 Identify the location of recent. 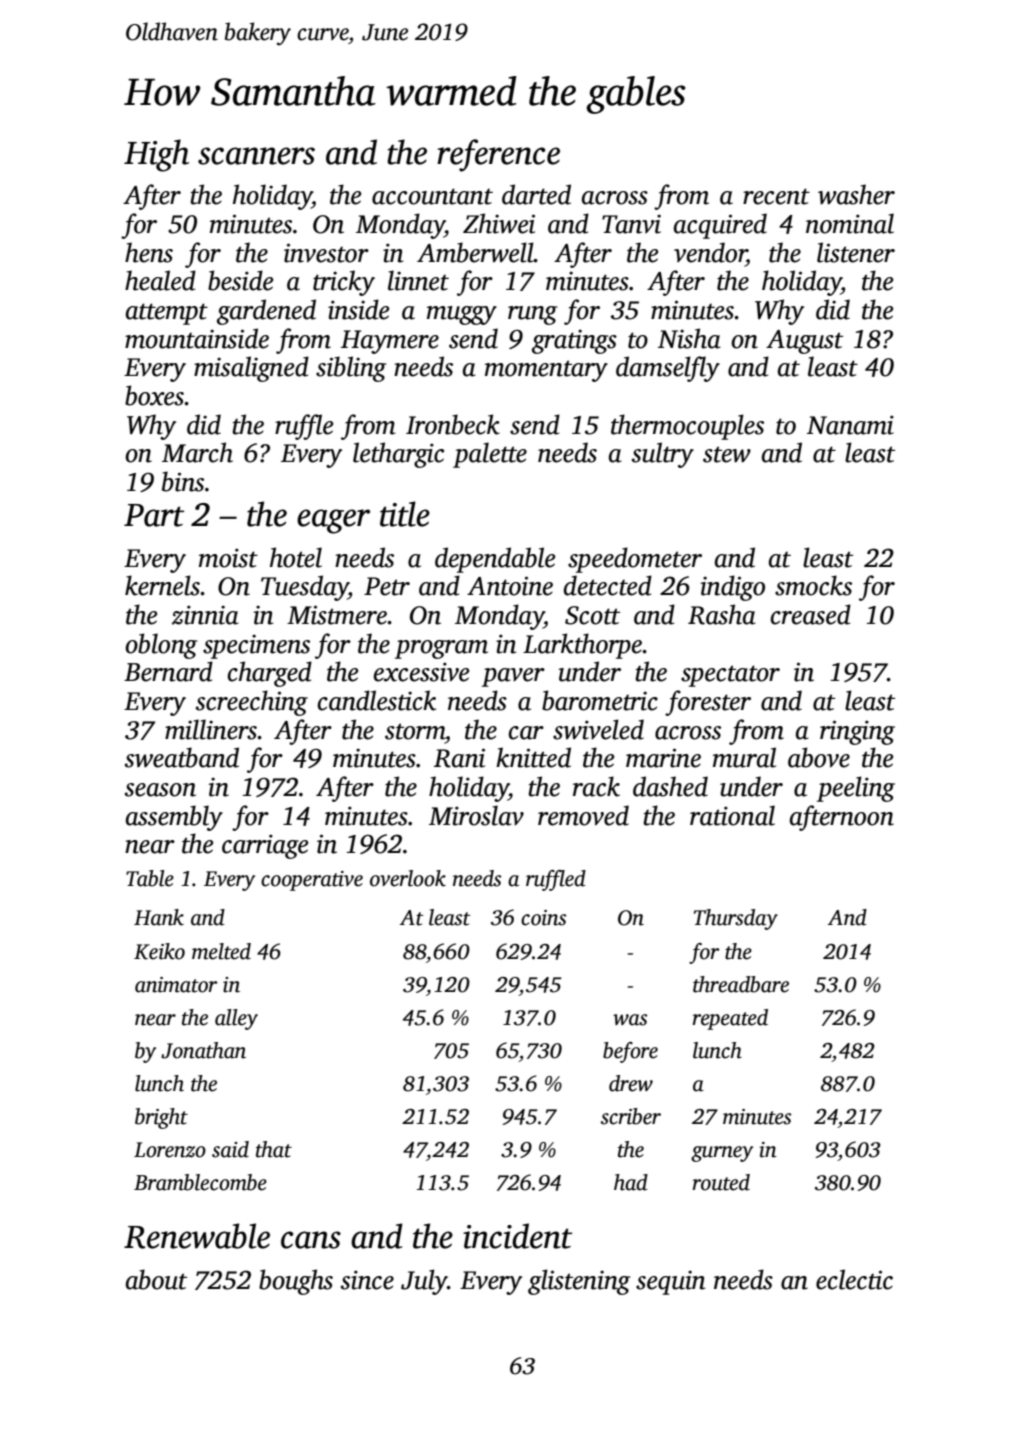
(776, 196).
